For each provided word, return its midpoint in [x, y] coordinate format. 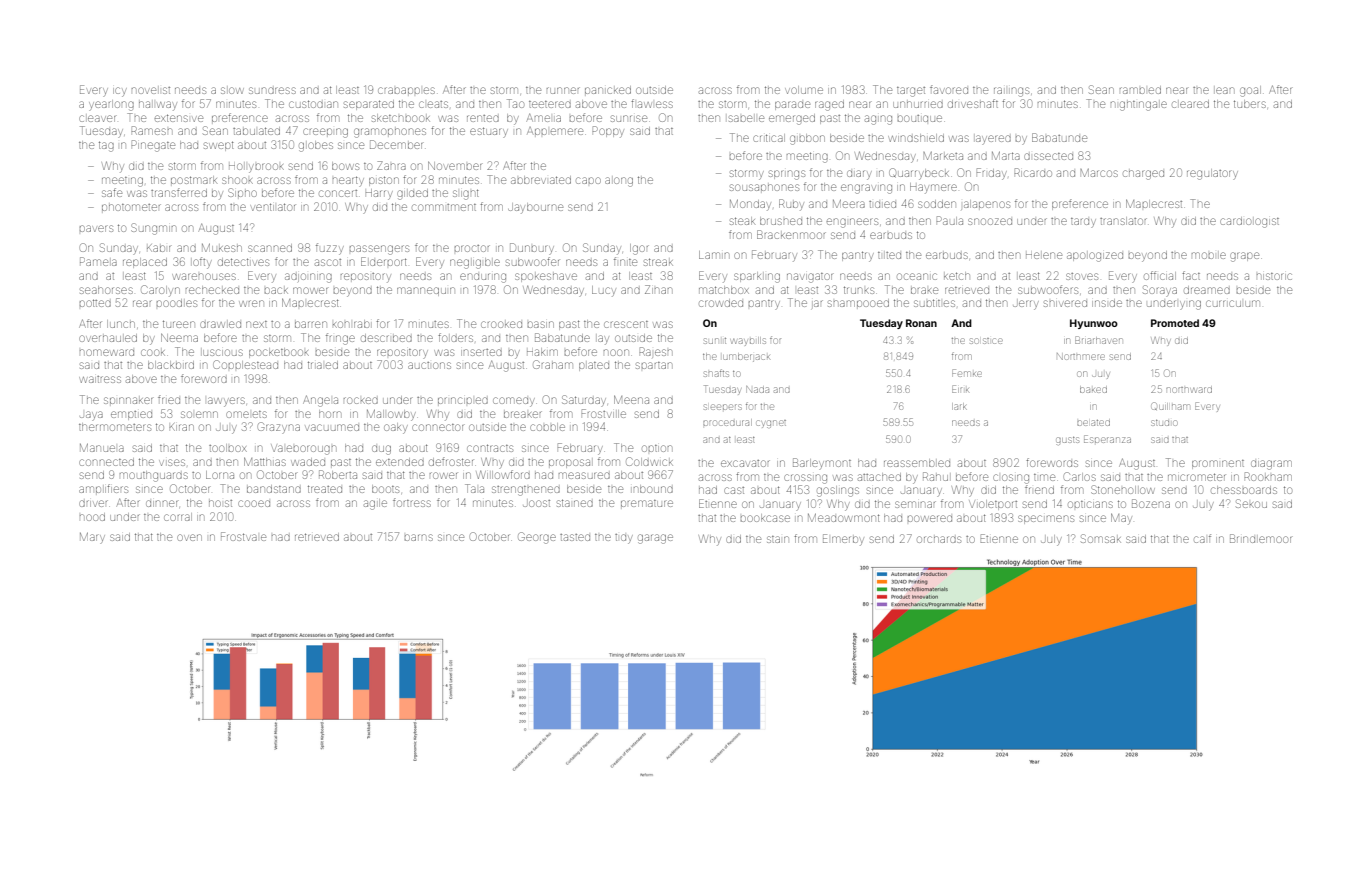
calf [1202, 538]
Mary [92, 538]
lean [1224, 90]
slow [232, 90]
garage [655, 539]
